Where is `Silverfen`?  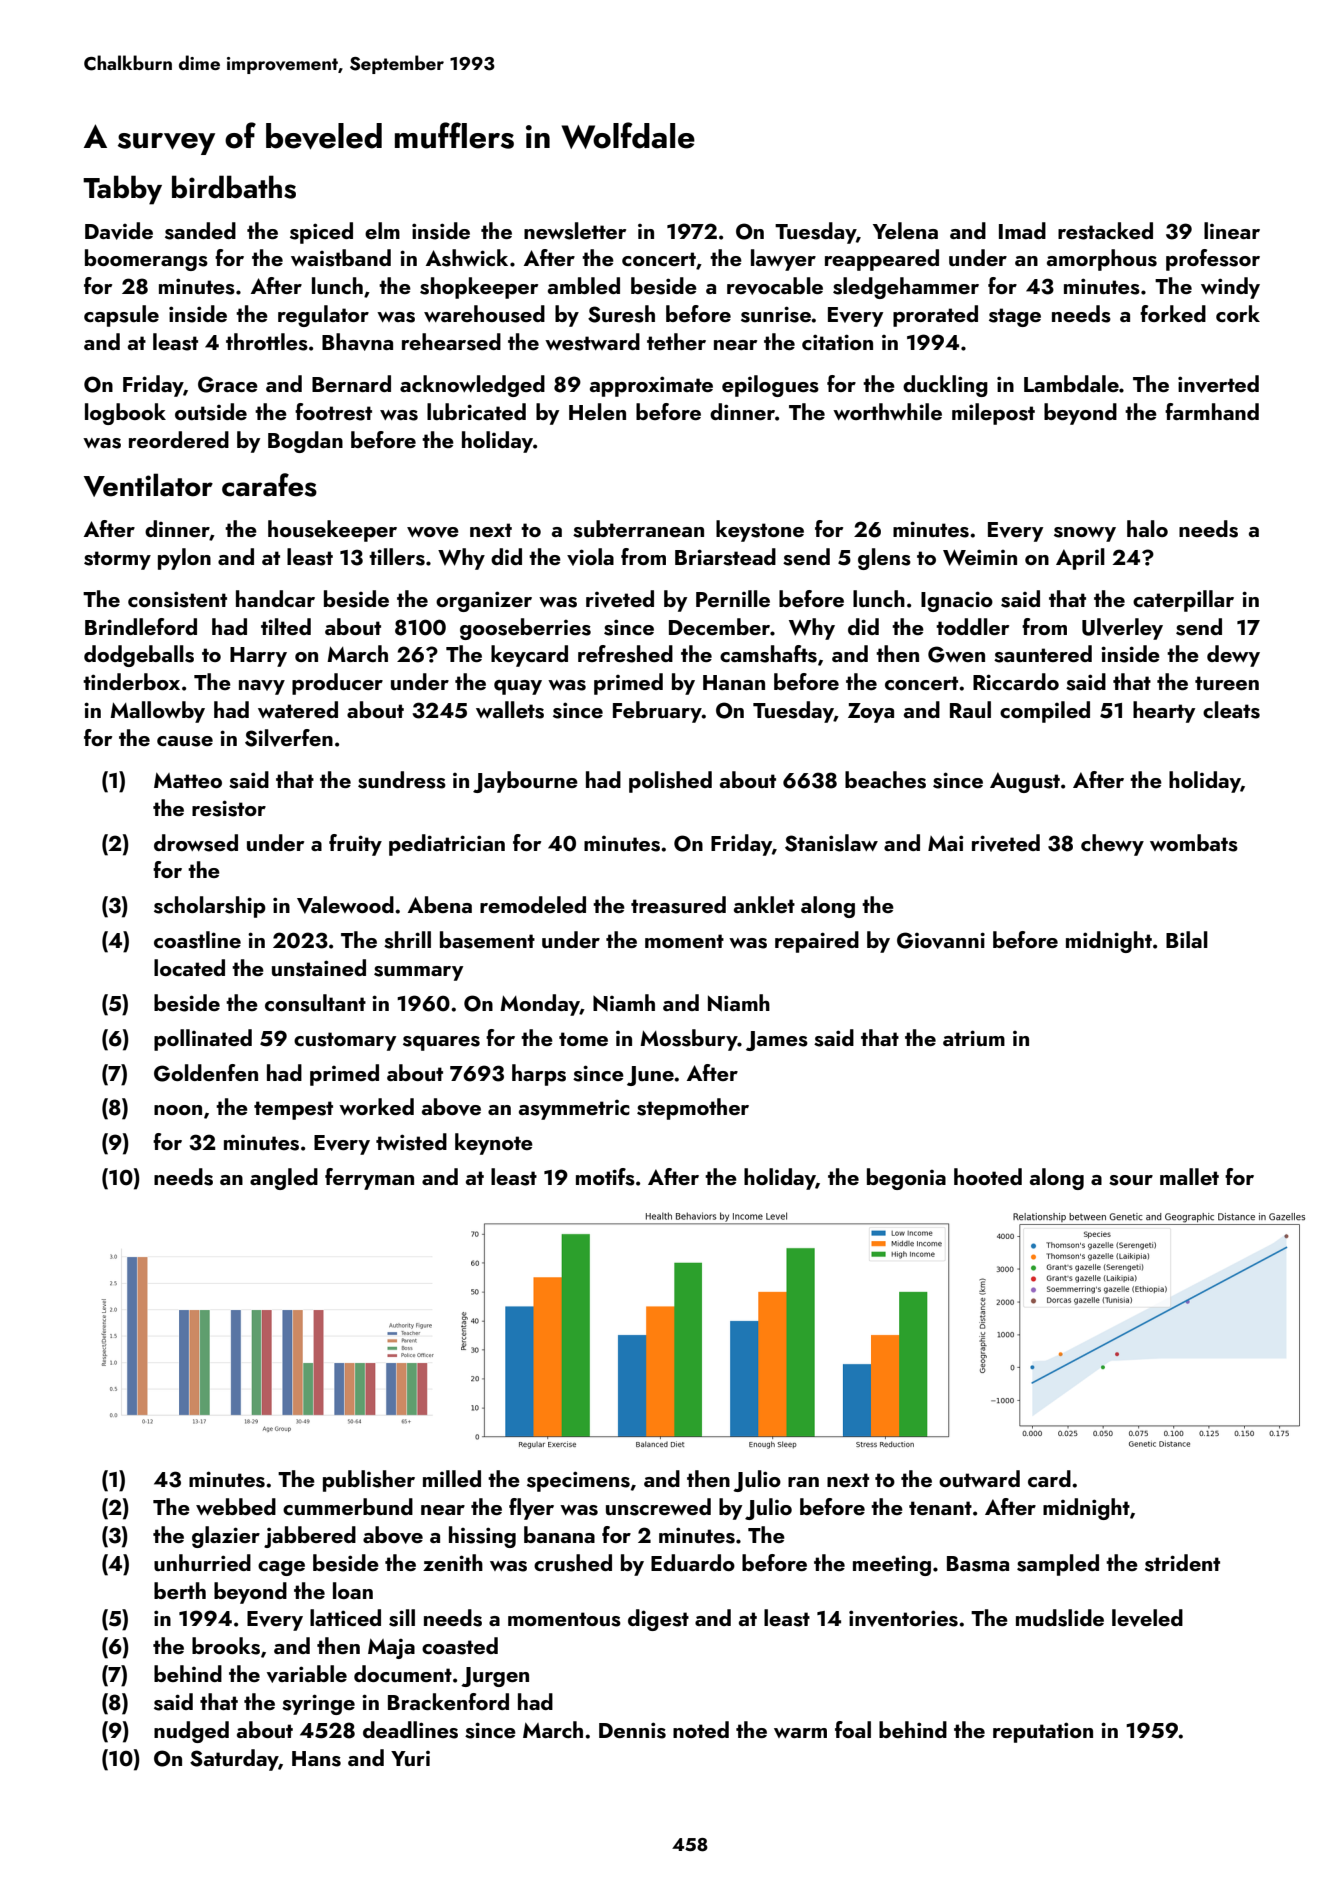
Silverfen is located at coordinates (289, 738).
